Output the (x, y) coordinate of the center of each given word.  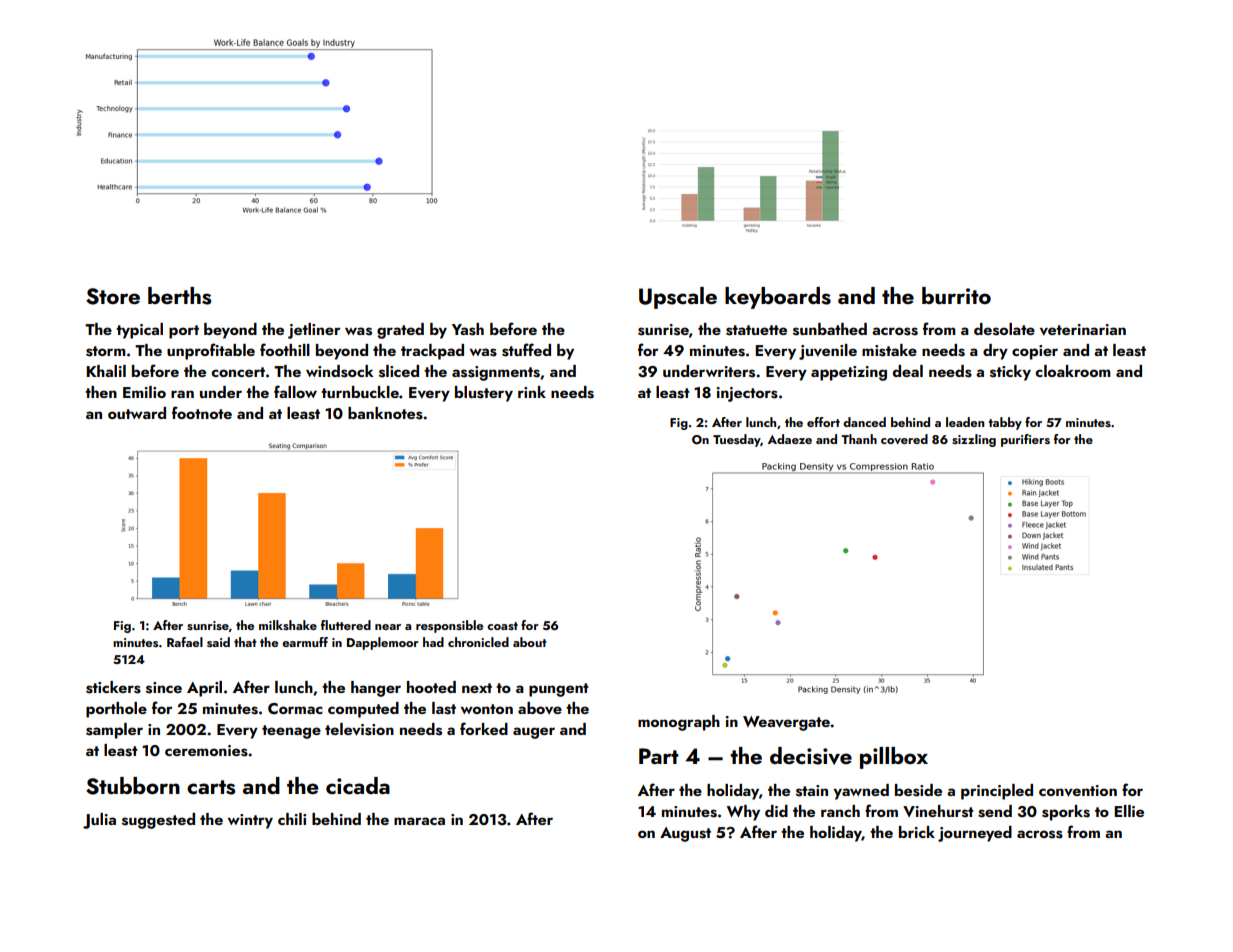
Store (113, 296)
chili (292, 819)
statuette (756, 330)
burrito (956, 295)
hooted (431, 687)
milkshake (288, 625)
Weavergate (786, 723)
